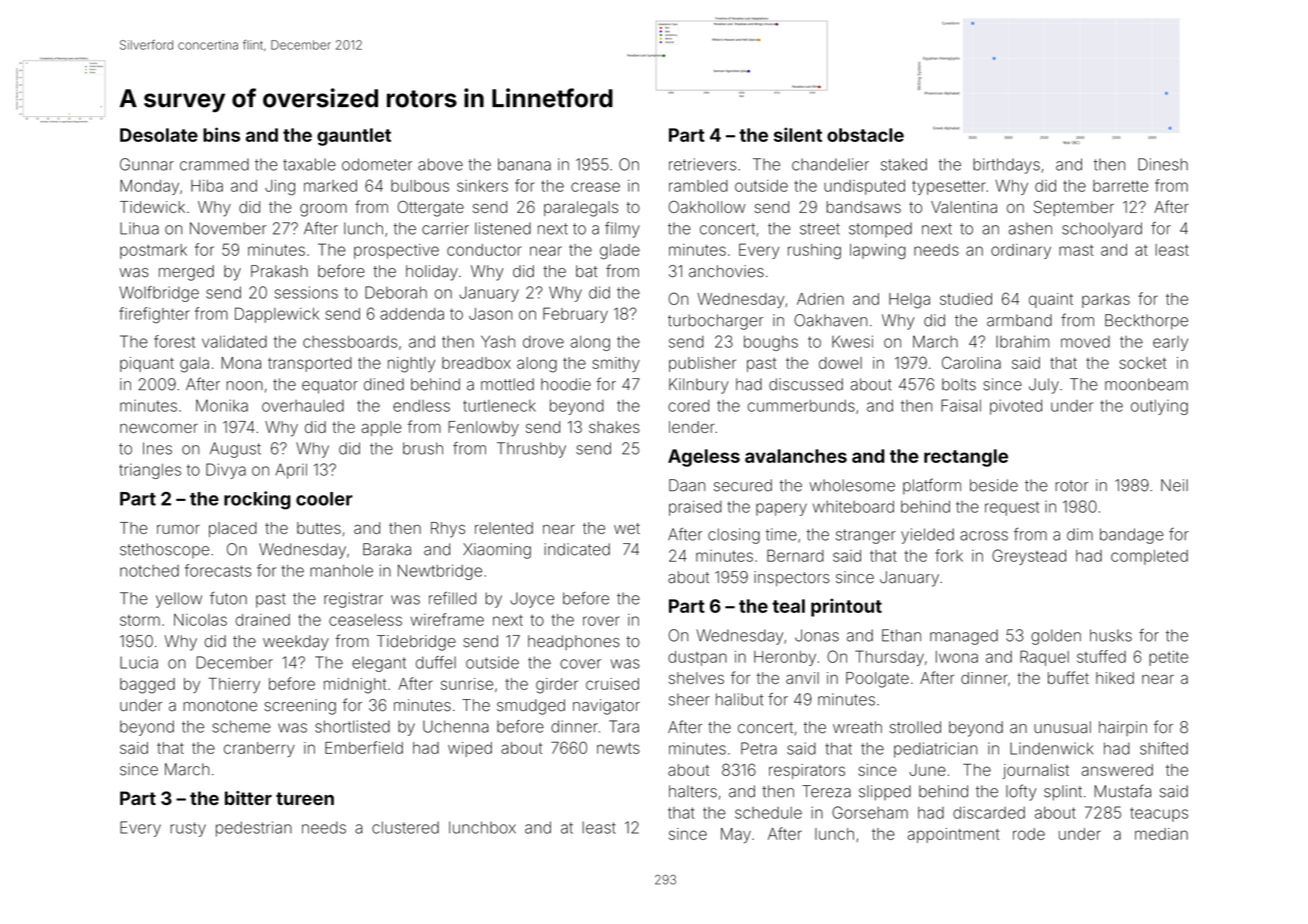 The height and width of the image is (924, 1308). Describe the element at coordinates (254, 829) in the image. I see `pedestrian` at that location.
